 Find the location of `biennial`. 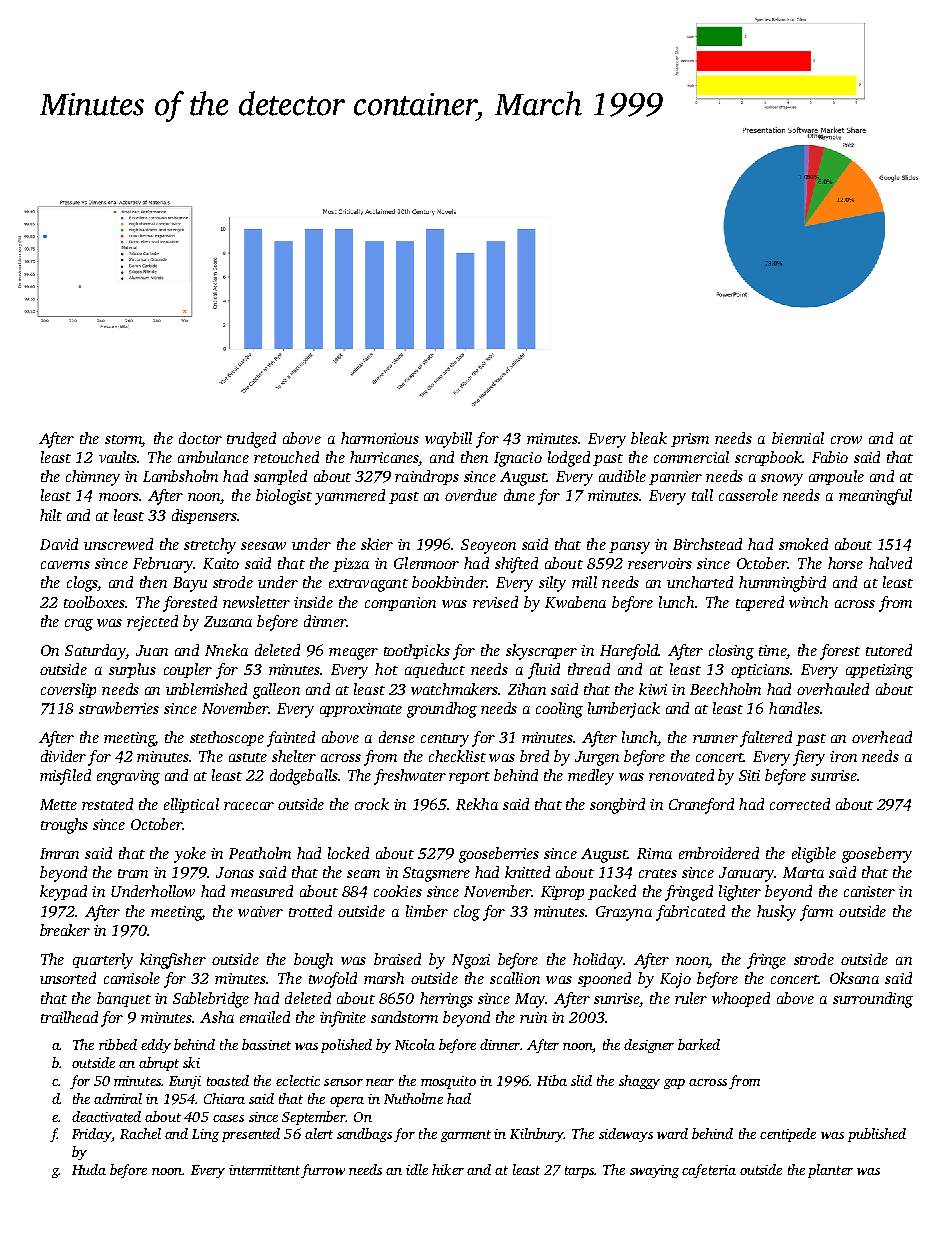

biennial is located at coordinates (798, 438).
